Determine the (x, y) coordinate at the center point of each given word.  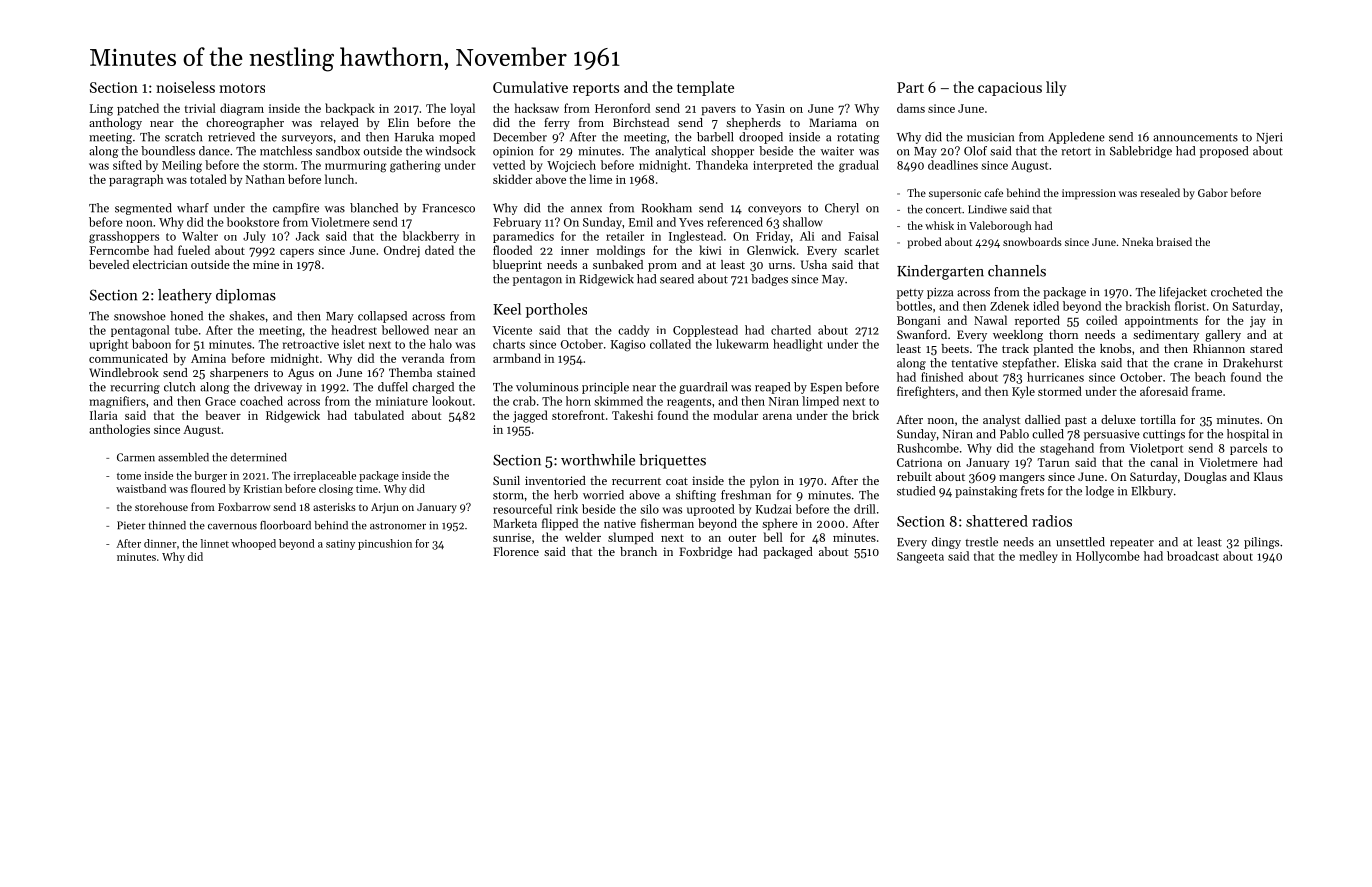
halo (440, 344)
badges (769, 280)
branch (638, 551)
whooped (254, 544)
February (517, 223)
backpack (350, 109)
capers (297, 253)
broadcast (1193, 556)
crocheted (1236, 292)
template (705, 88)
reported (1037, 321)
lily (1056, 88)
